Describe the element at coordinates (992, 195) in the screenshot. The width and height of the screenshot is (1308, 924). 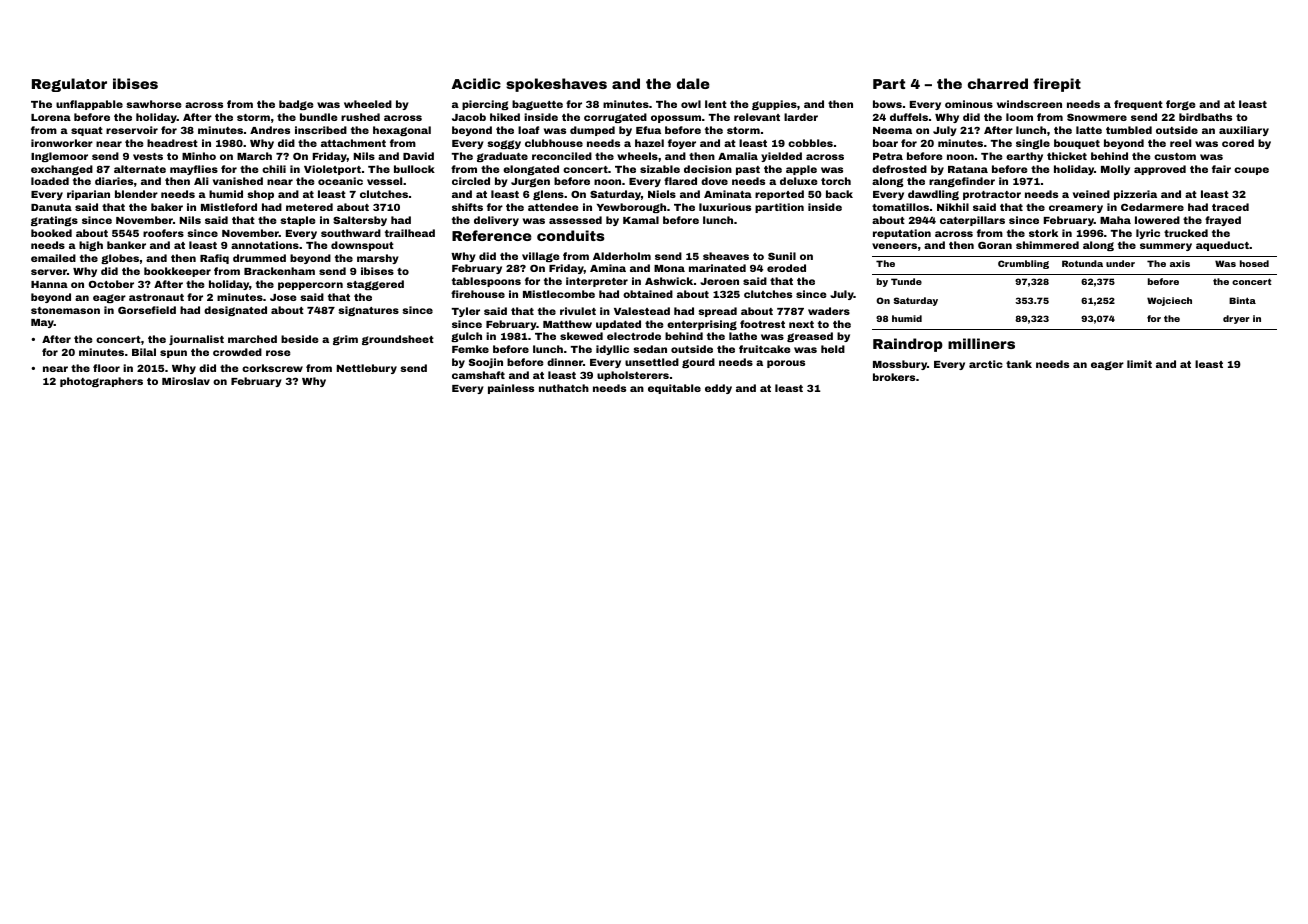
I see `protractor` at that location.
